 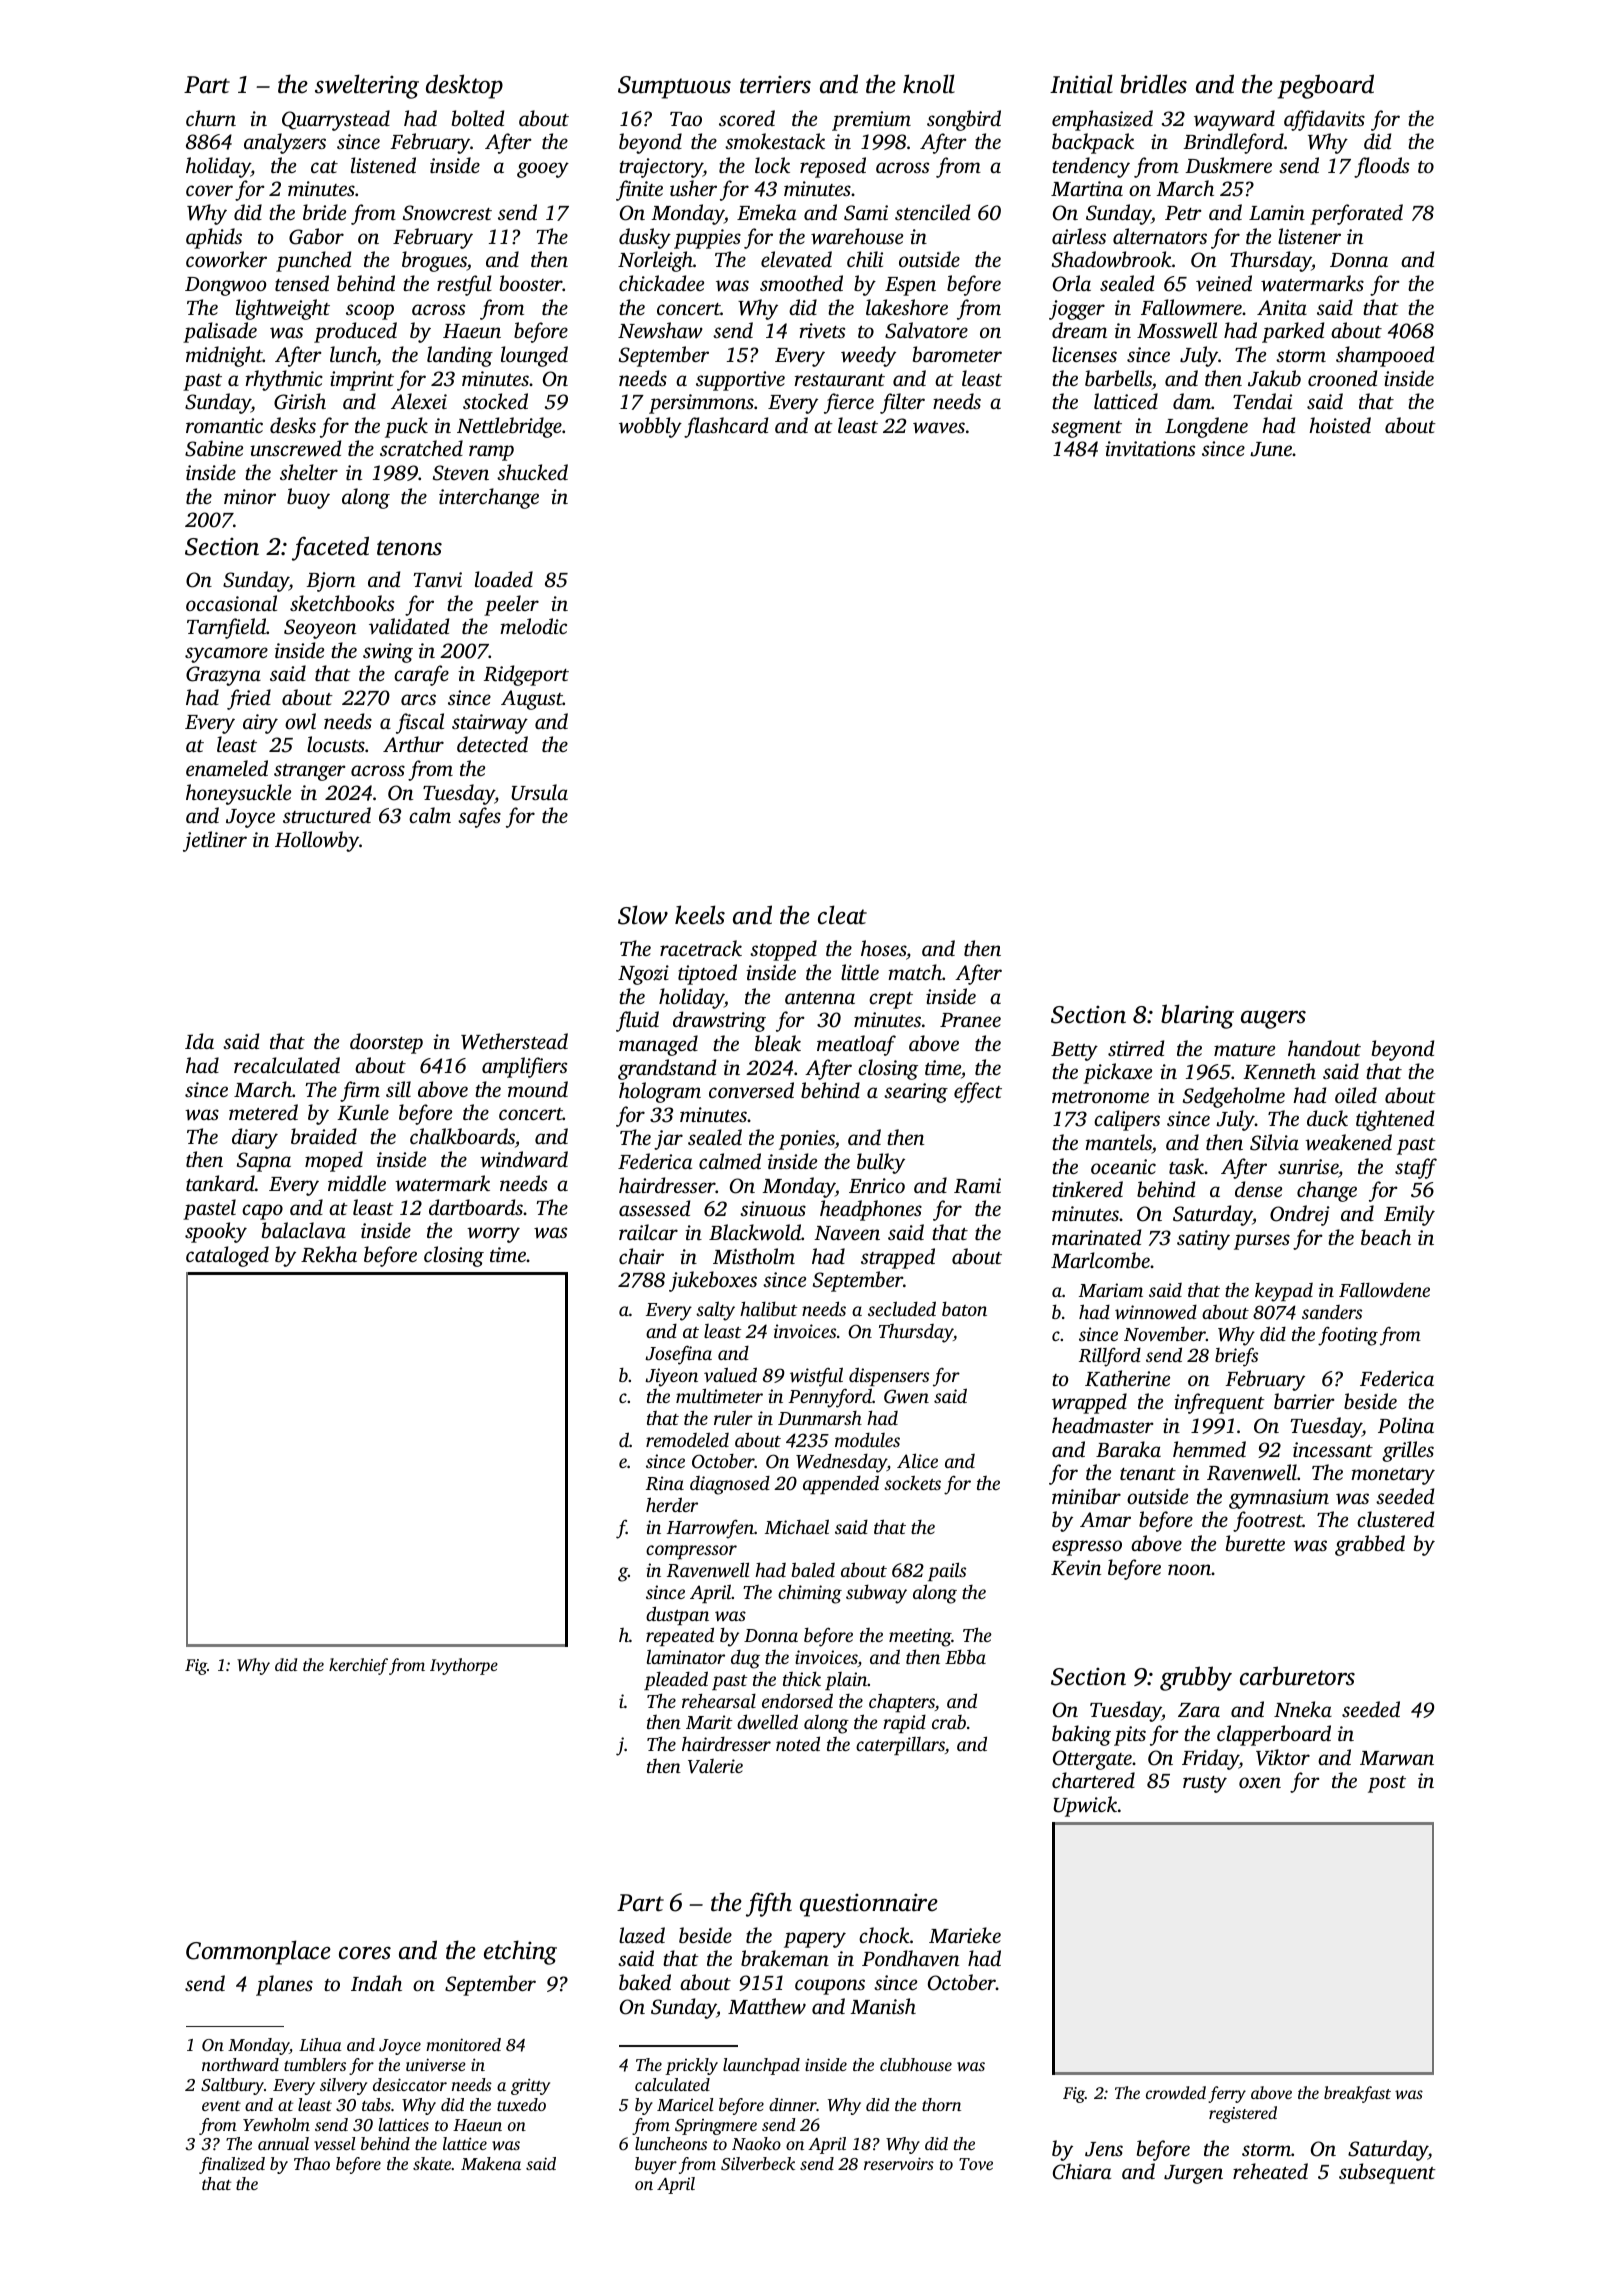 What do you see at coordinates (240, 2064) in the screenshot?
I see `northward` at bounding box center [240, 2064].
